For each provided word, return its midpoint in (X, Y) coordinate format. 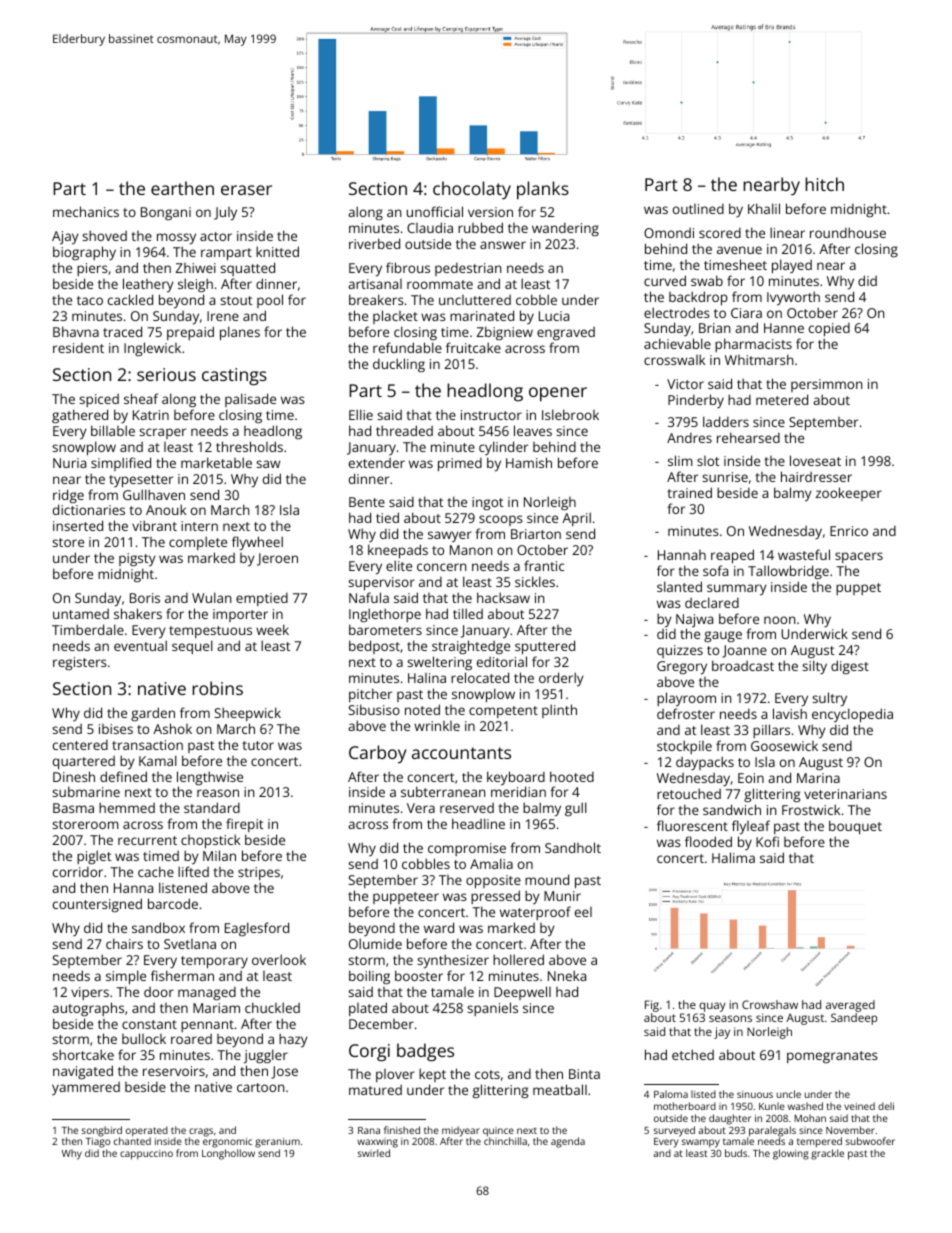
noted (422, 709)
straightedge (471, 647)
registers (80, 663)
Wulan (211, 597)
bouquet (855, 827)
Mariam (216, 1008)
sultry (829, 699)
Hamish (529, 462)
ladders (726, 421)
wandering (565, 229)
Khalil (764, 208)
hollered (518, 959)
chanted (132, 1141)
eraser (246, 190)
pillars (771, 731)
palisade (250, 400)
